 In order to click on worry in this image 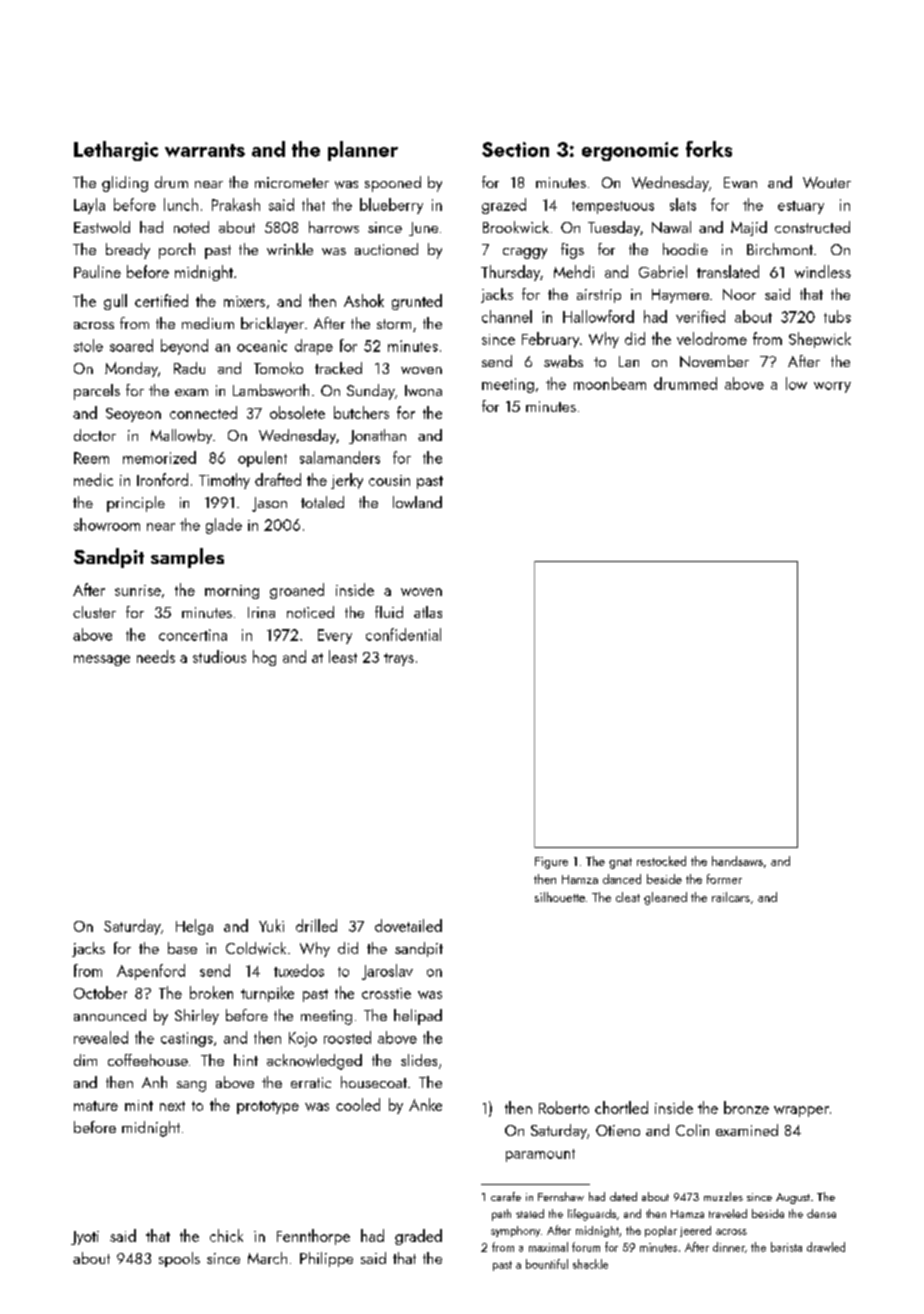, I will do `click(832, 387)`.
